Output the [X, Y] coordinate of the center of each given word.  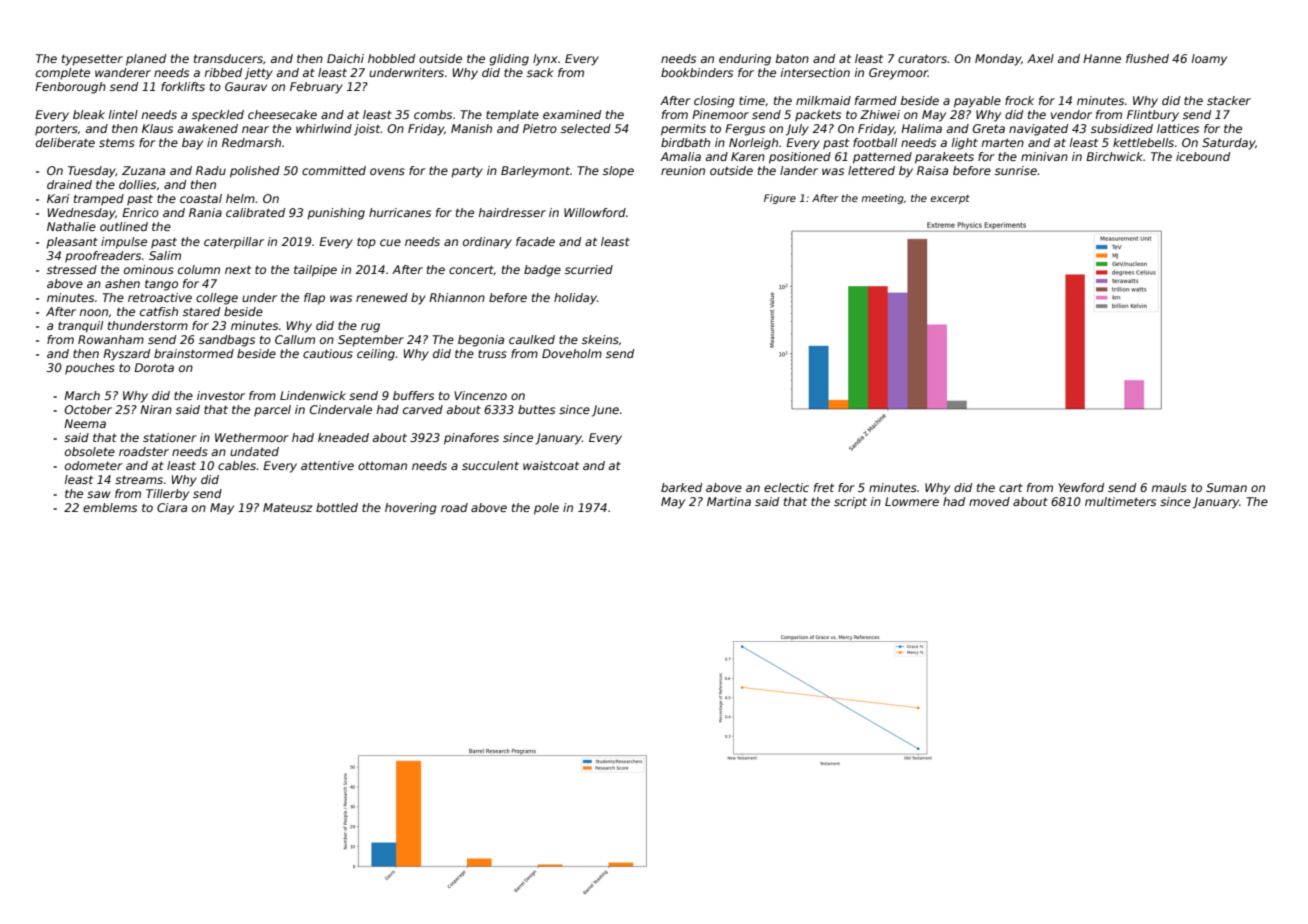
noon [94, 312]
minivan [1044, 156]
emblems [110, 507]
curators [922, 59]
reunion [683, 170]
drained [69, 184]
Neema [85, 423]
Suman [1226, 487]
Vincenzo [480, 395]
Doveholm [572, 353]
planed [146, 60]
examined [572, 114]
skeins [600, 339]
